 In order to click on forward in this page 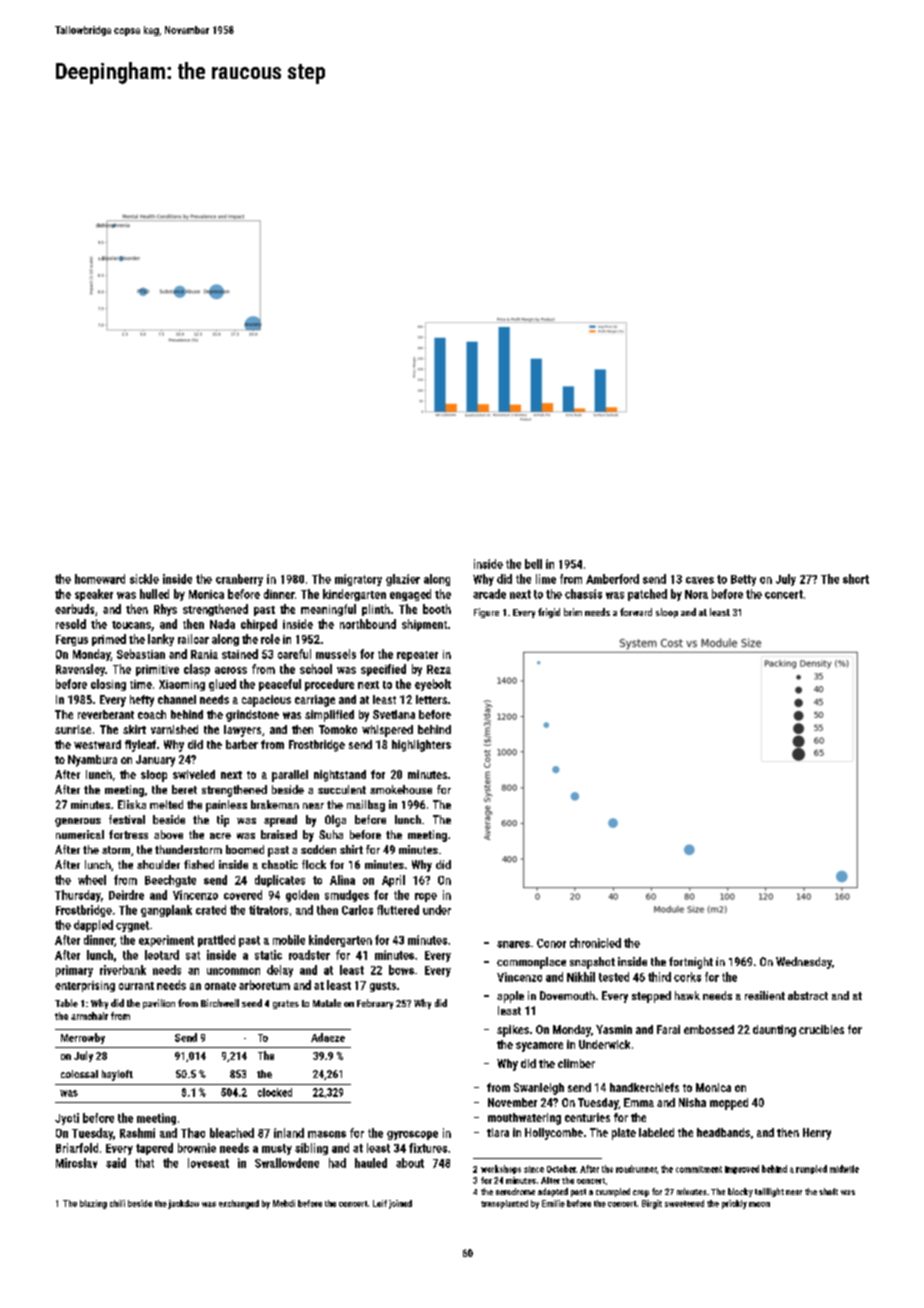, I will do `click(636, 612)`.
